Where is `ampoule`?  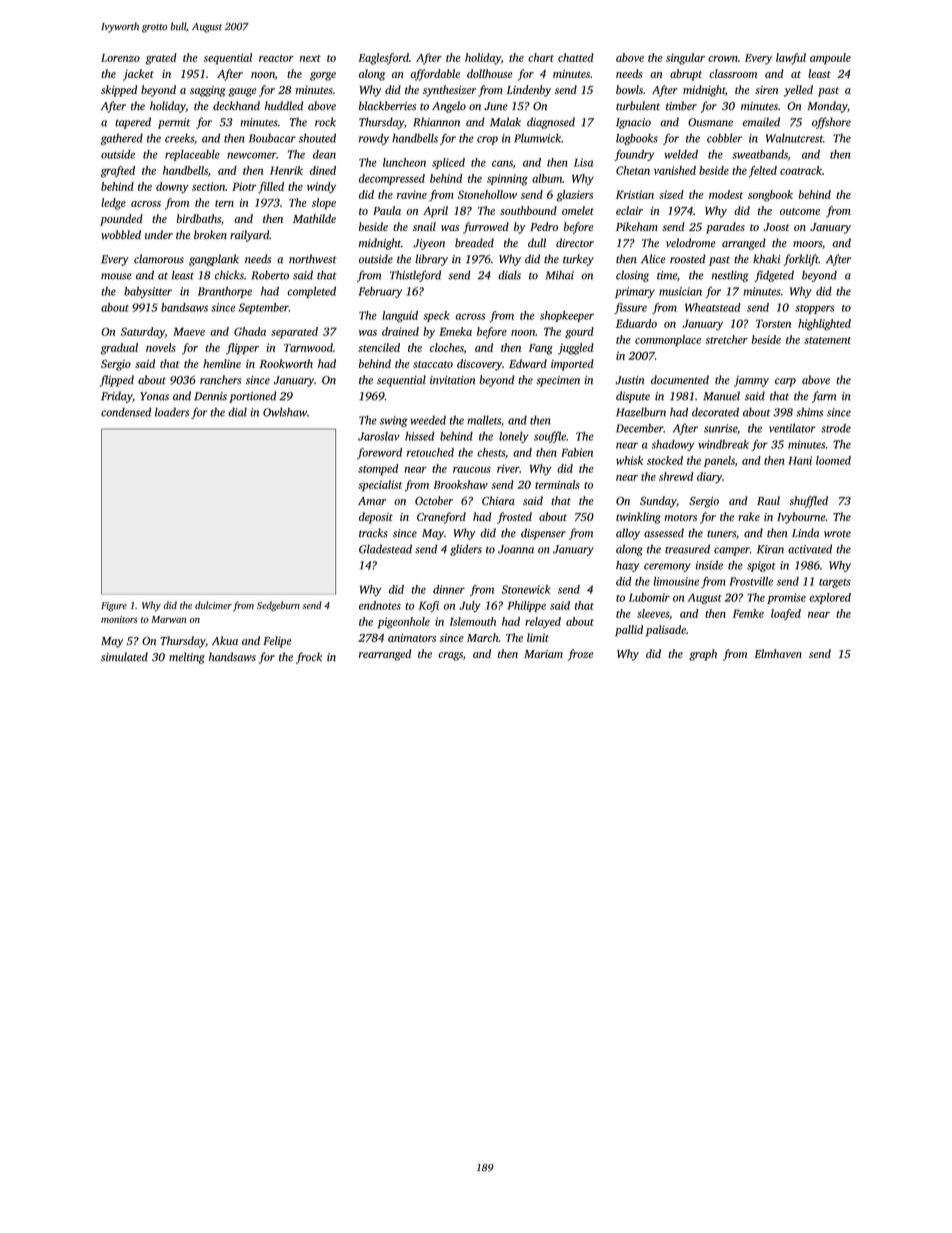 ampoule is located at coordinates (830, 59).
